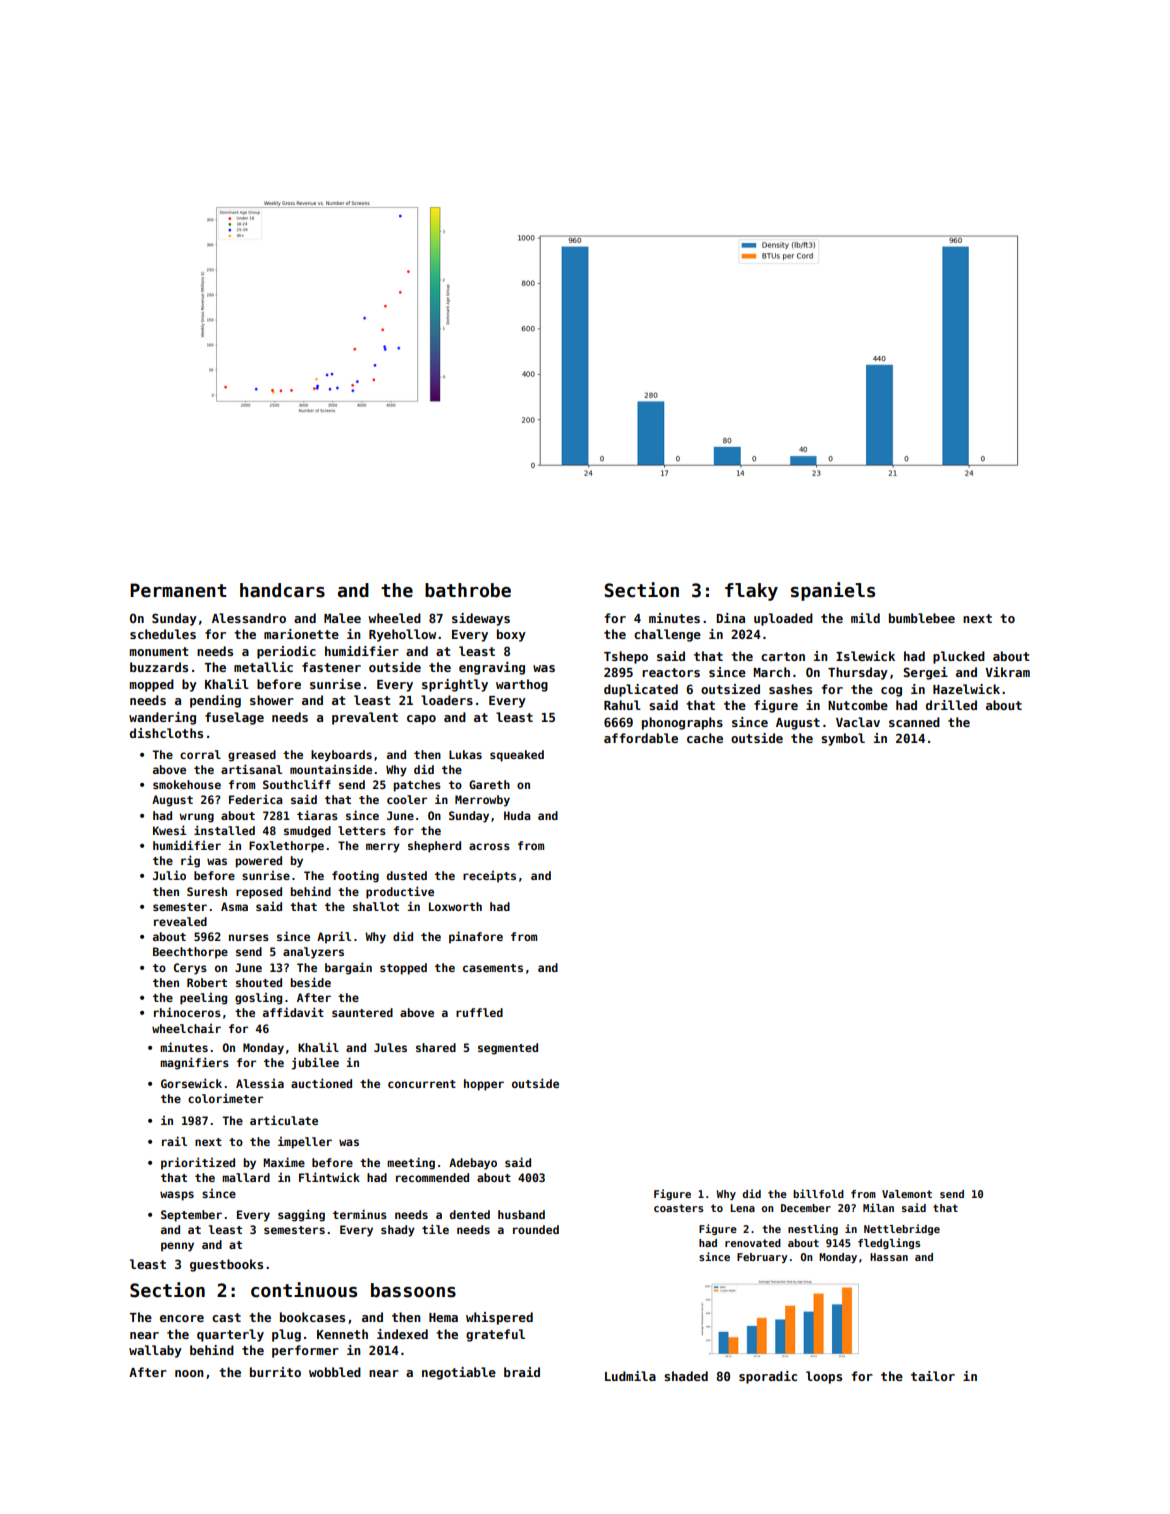 Image resolution: width=1170 pixels, height=1514 pixels. What do you see at coordinates (508, 1049) in the screenshot?
I see `segmented` at bounding box center [508, 1049].
